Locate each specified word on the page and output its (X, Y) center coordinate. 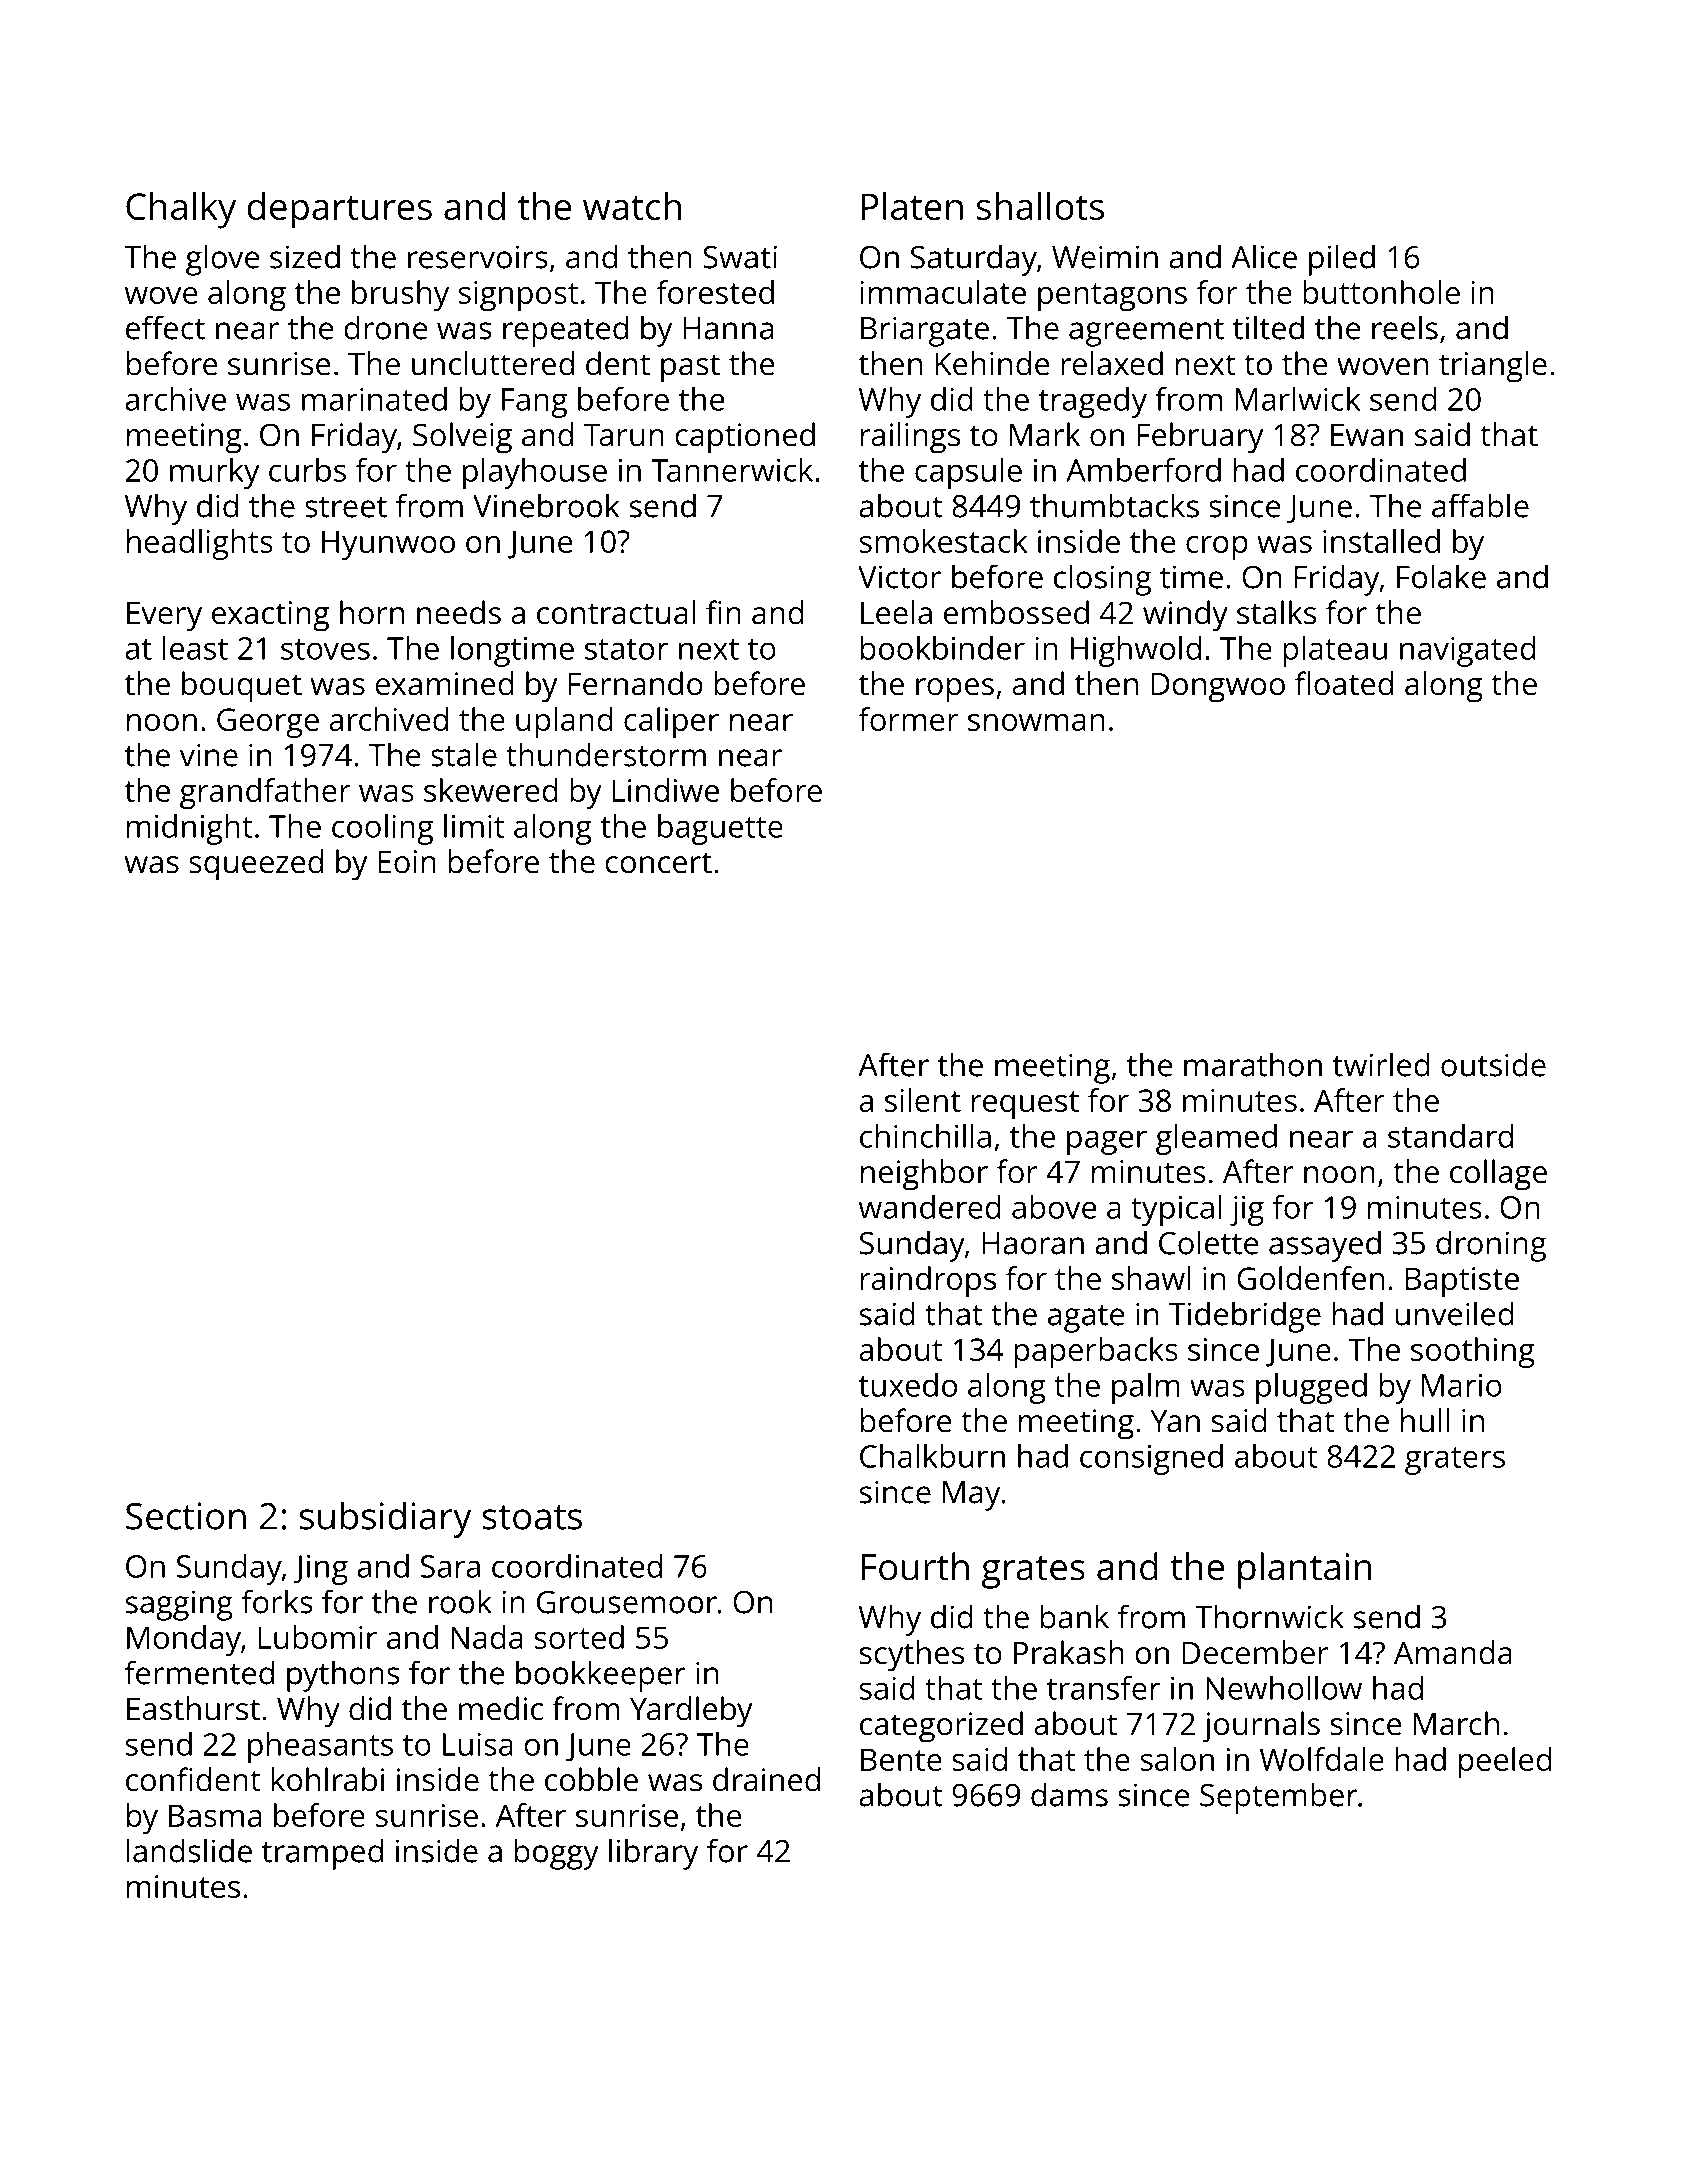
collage (1498, 1175)
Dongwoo (1218, 688)
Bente (901, 1759)
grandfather (265, 793)
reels (1405, 327)
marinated (374, 399)
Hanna (728, 328)
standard (1450, 1136)
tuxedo (908, 1385)
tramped (322, 1854)
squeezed (256, 865)
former (908, 719)
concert (658, 863)
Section (186, 1516)
